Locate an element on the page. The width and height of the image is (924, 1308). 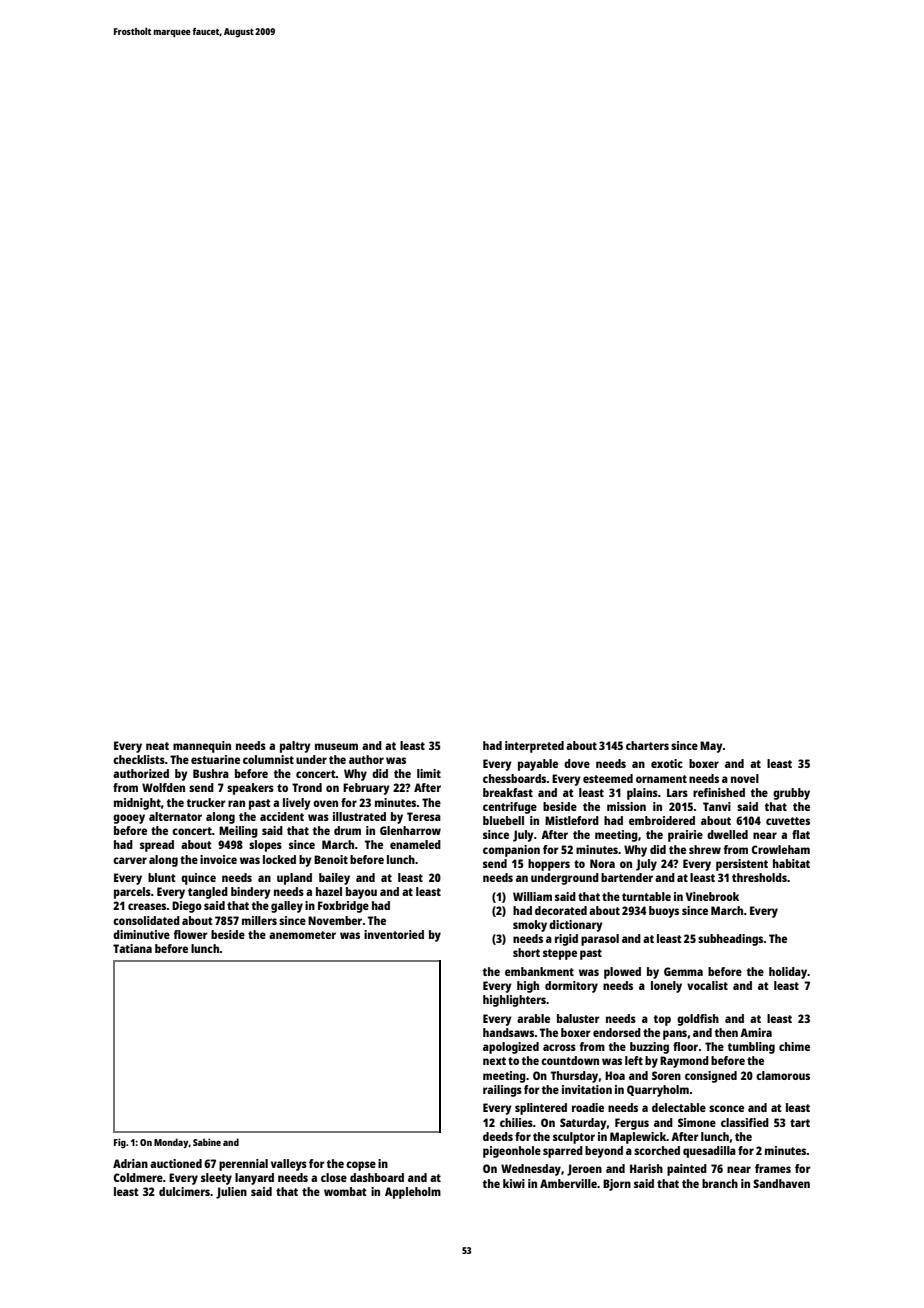
dulcimers is located at coordinates (184, 1191).
